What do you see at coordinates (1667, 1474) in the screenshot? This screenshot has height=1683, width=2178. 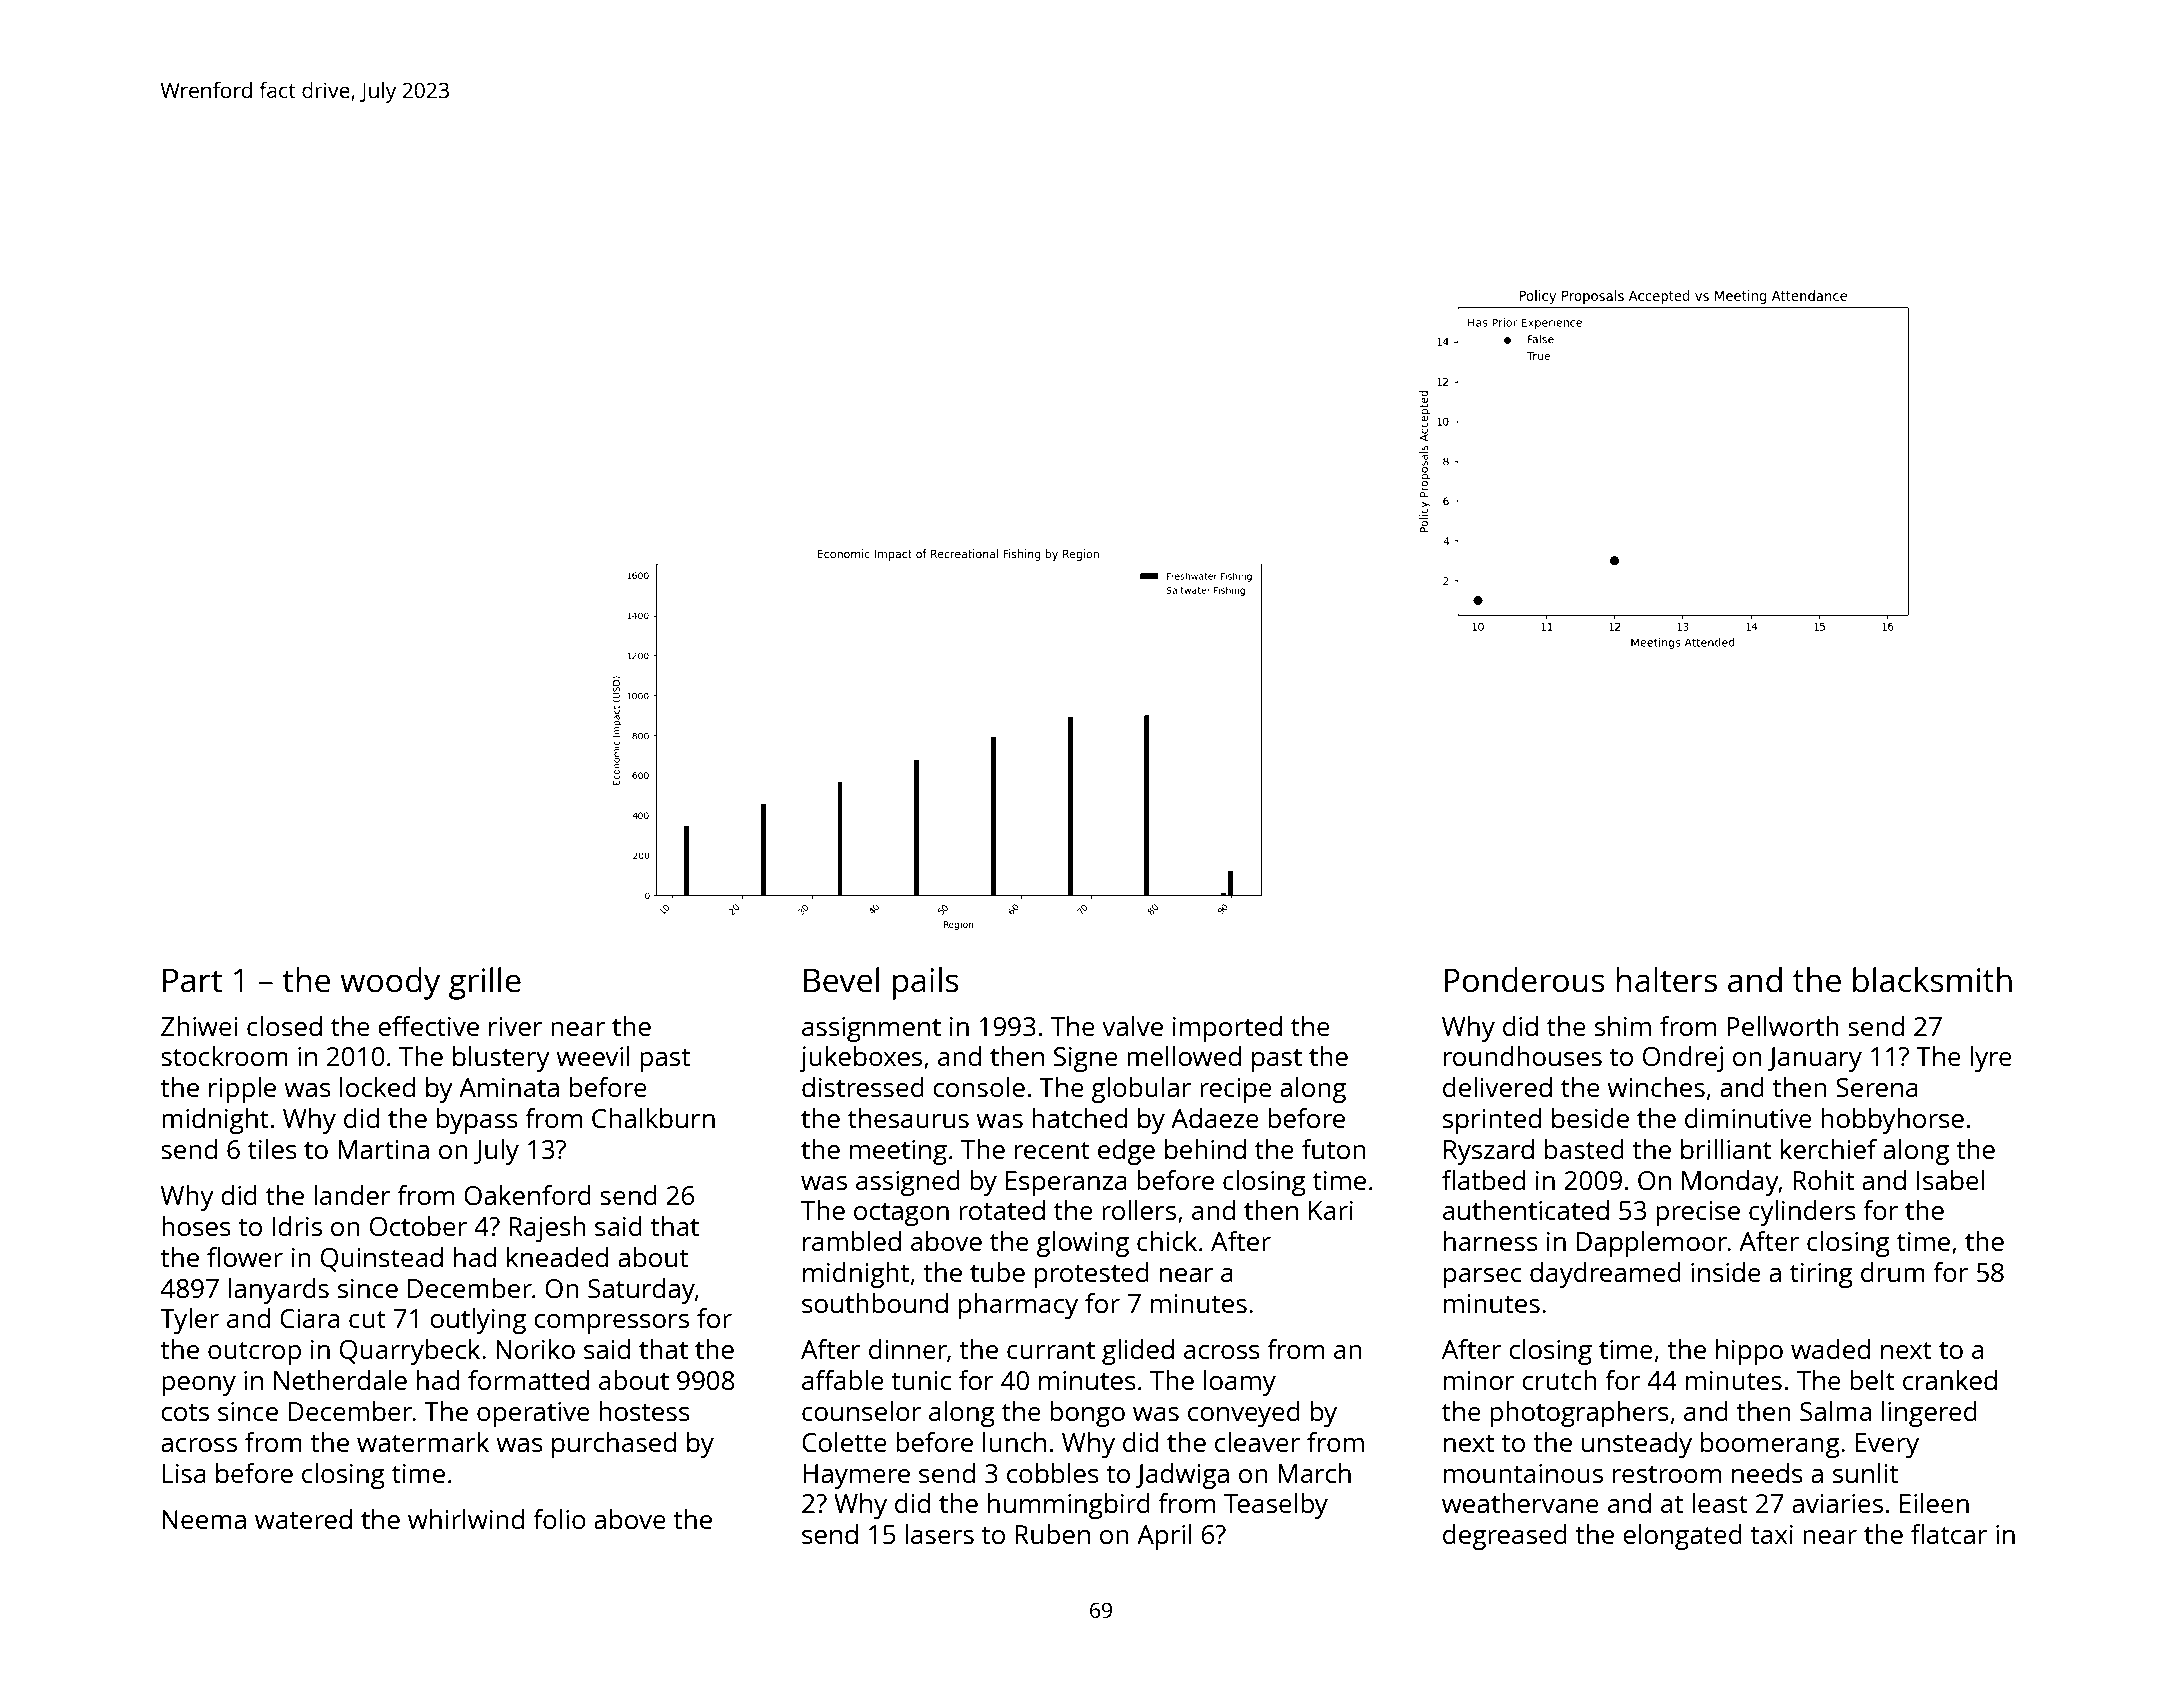 I see `restroom` at bounding box center [1667, 1474].
